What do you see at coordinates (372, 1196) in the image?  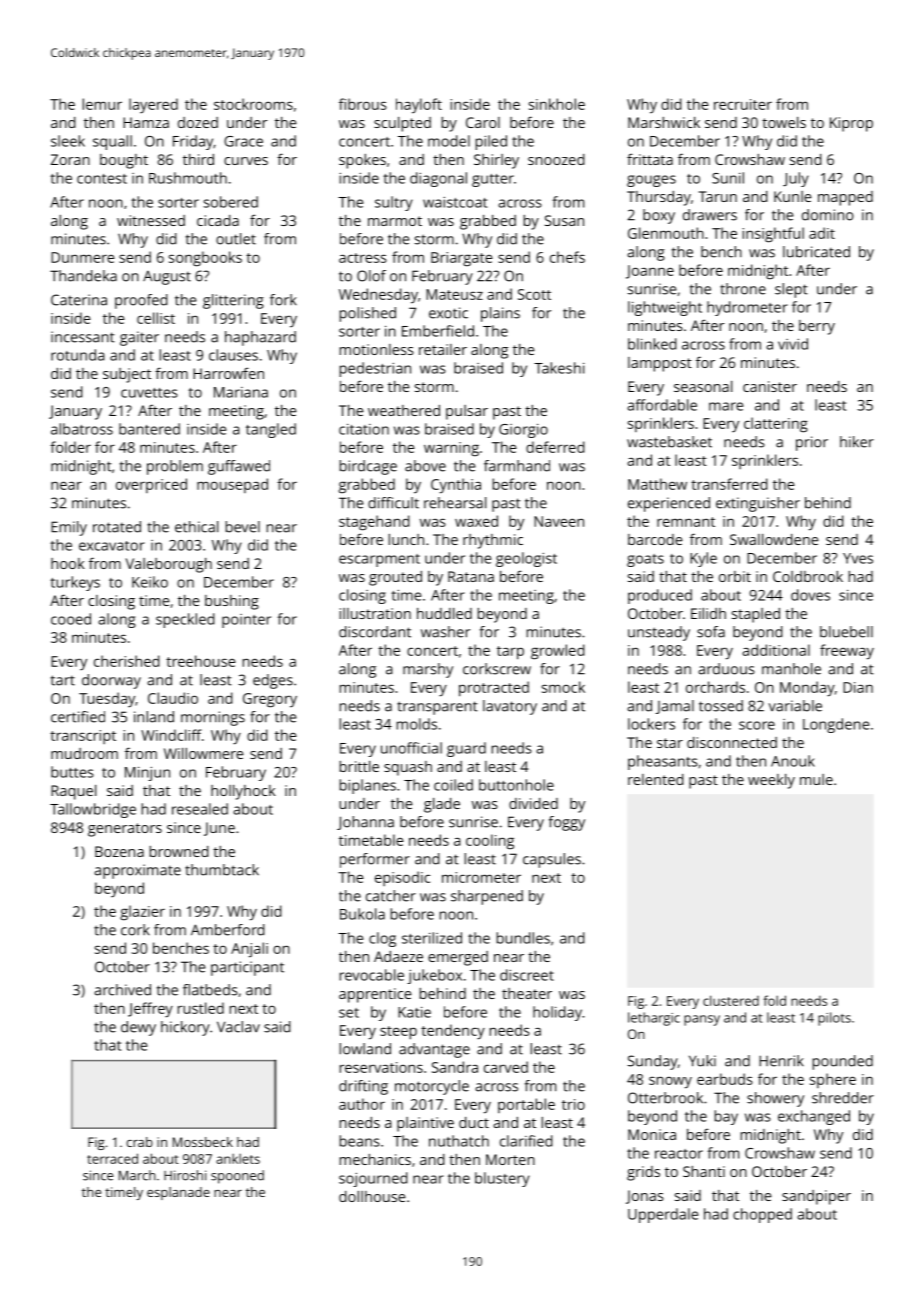 I see `dollhouse` at bounding box center [372, 1196].
